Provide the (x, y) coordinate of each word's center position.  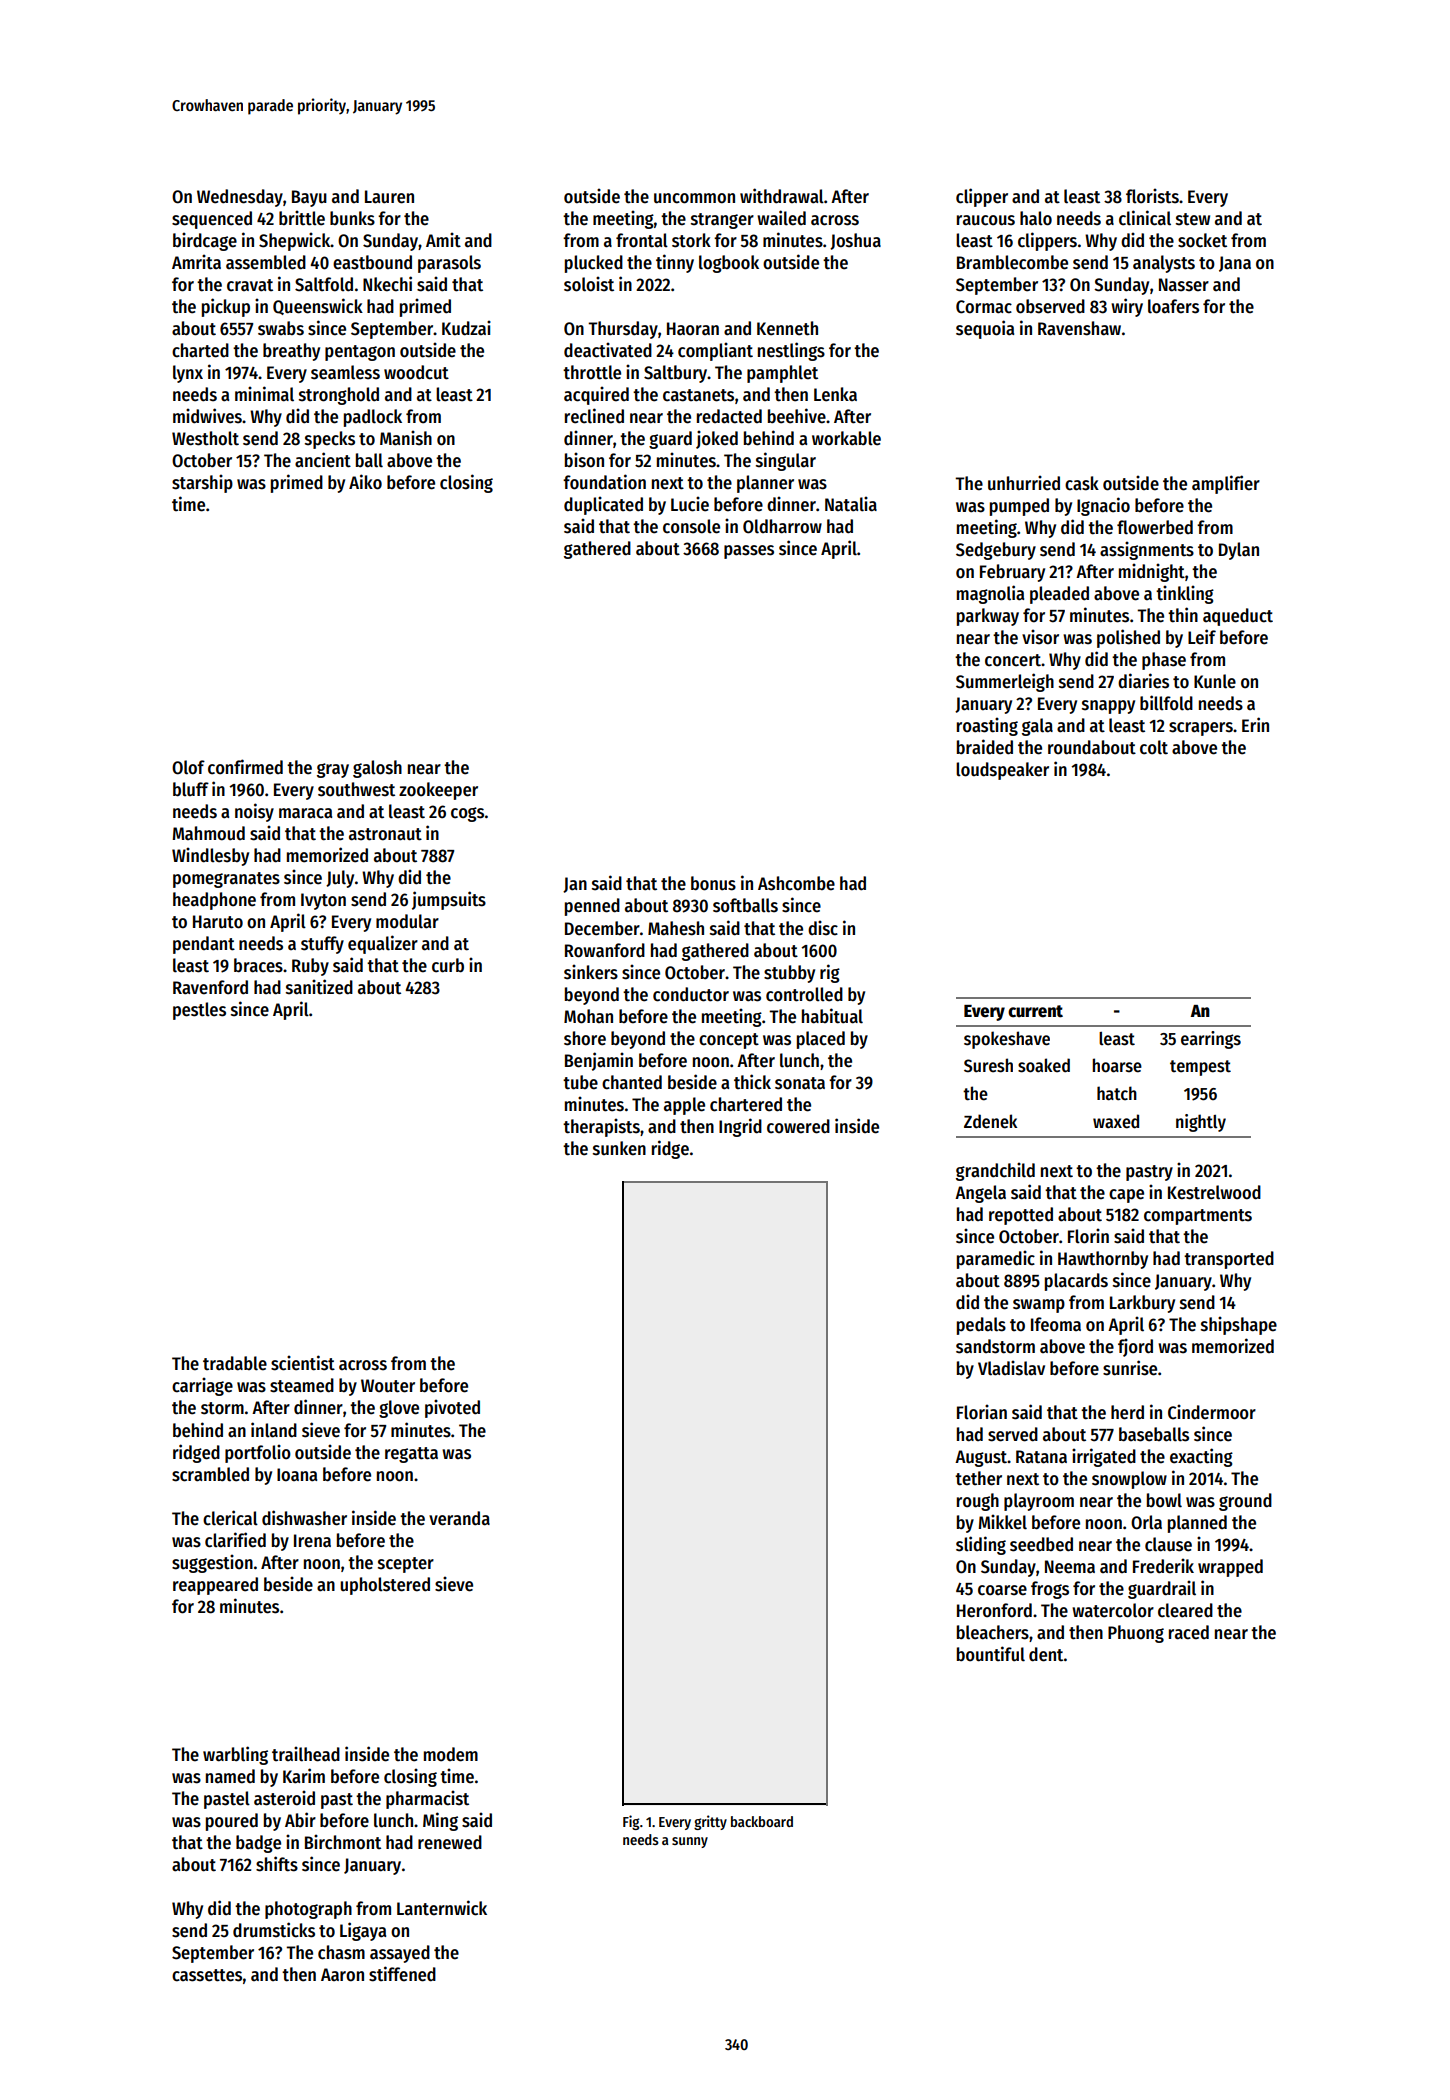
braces (258, 965)
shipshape (1239, 1325)
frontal (642, 240)
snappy (1108, 707)
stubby (789, 974)
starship (202, 483)
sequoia (985, 329)
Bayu (309, 198)
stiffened (402, 1974)
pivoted (452, 1408)
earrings (1211, 1040)
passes (749, 552)
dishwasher (304, 1518)
